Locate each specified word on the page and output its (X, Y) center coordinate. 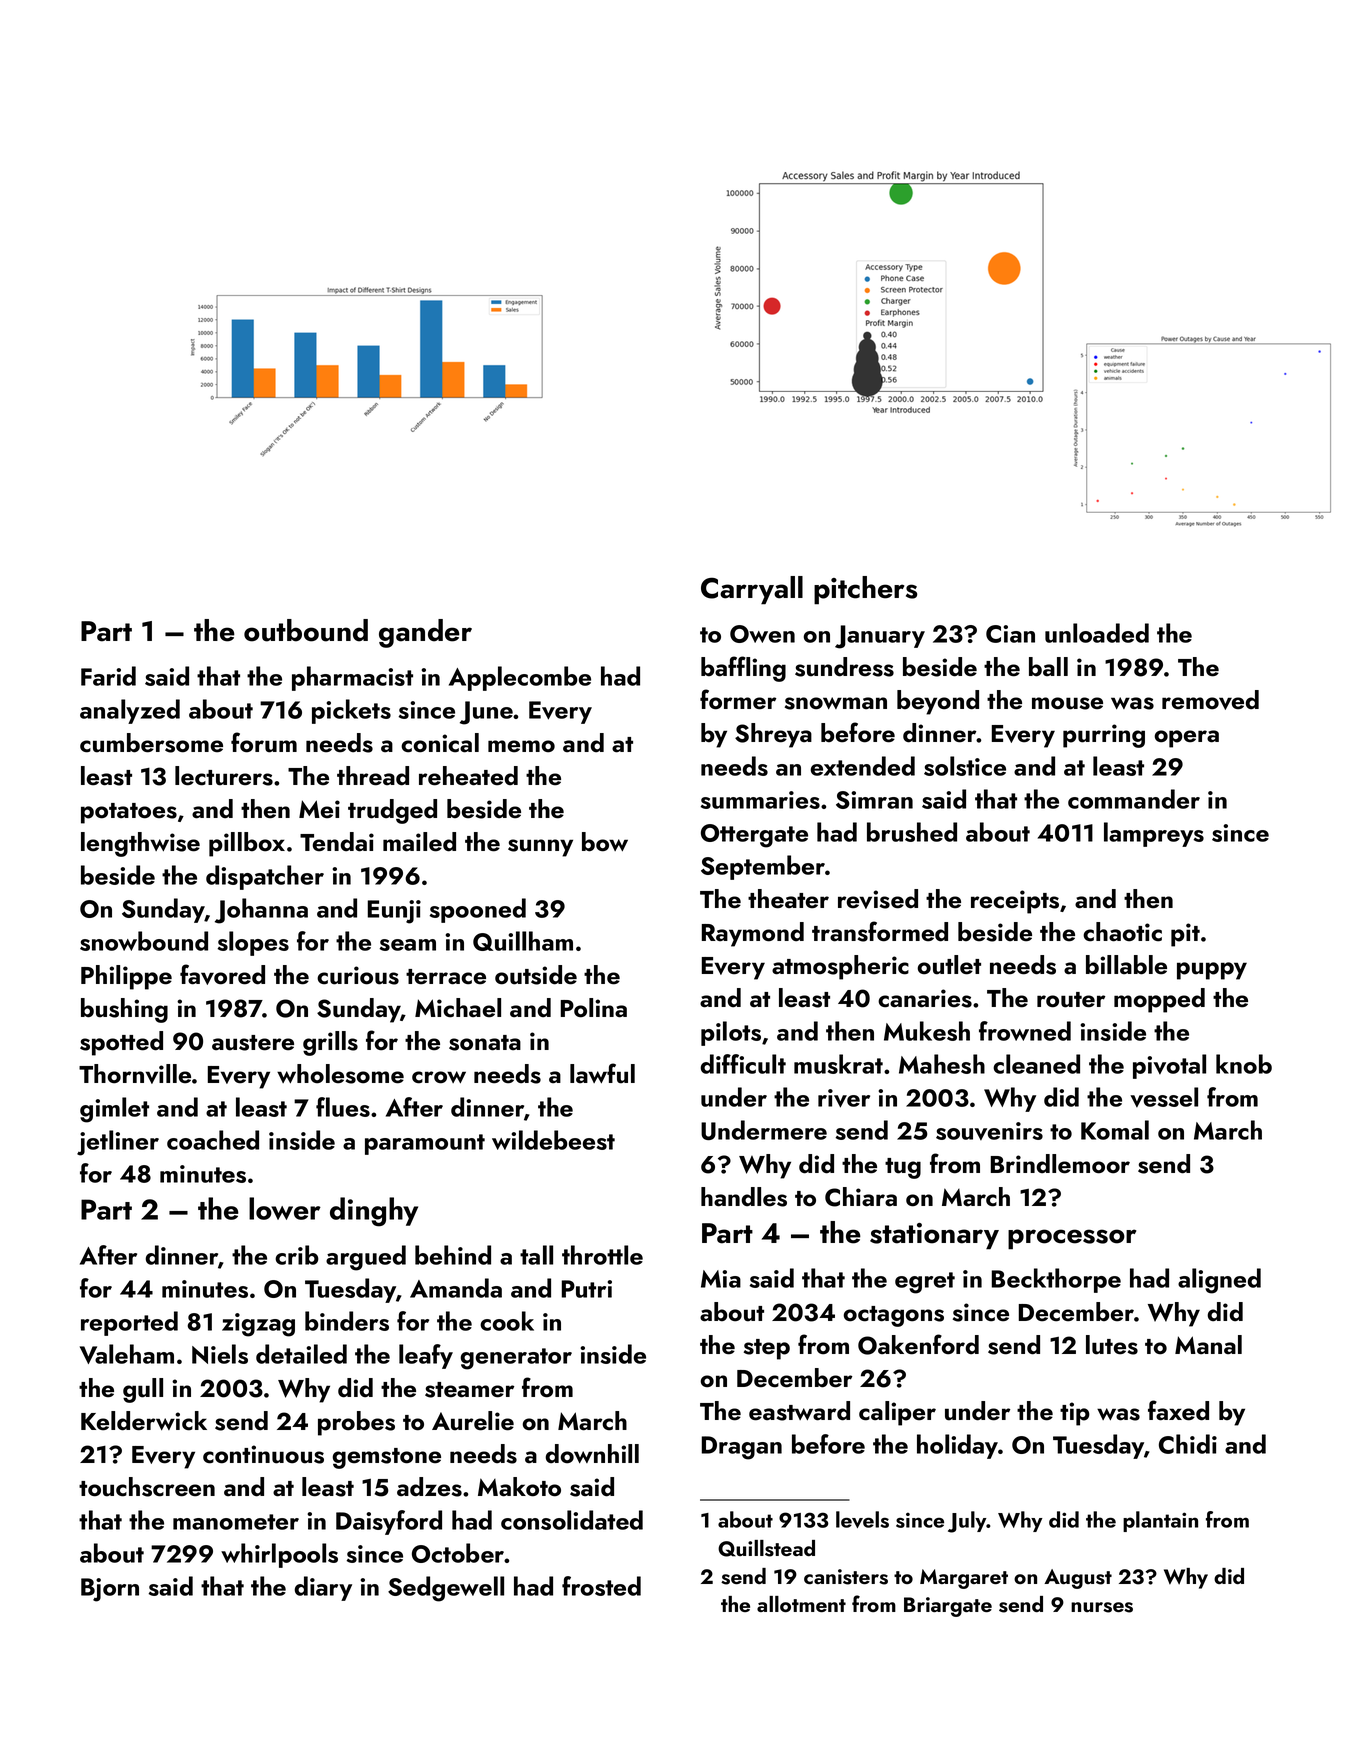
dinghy (374, 1212)
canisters (846, 1577)
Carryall (752, 590)
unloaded (1097, 633)
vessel (1164, 1097)
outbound (306, 630)
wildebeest (553, 1140)
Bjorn (110, 1590)
